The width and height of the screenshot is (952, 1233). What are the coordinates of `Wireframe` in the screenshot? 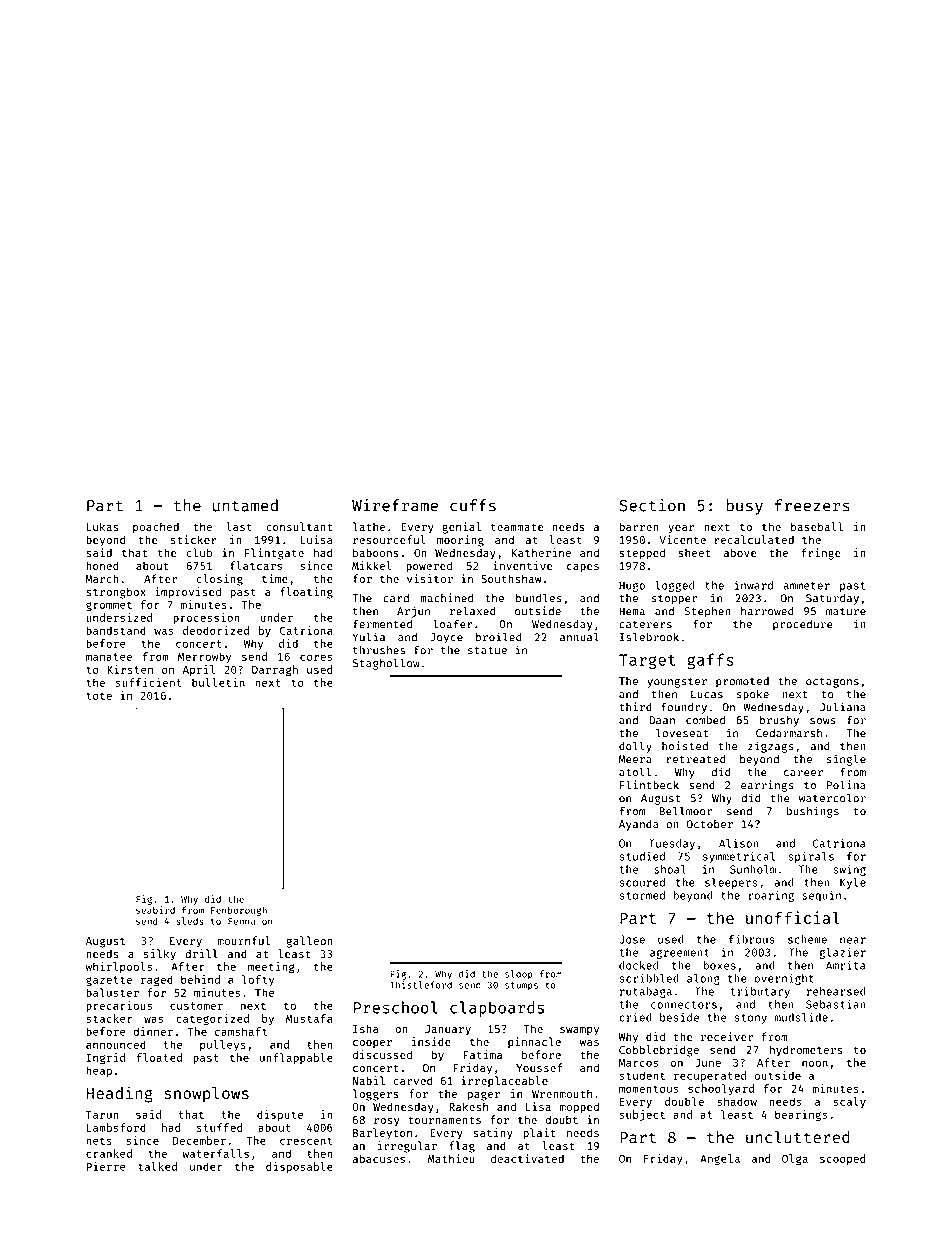 It's located at (395, 505).
